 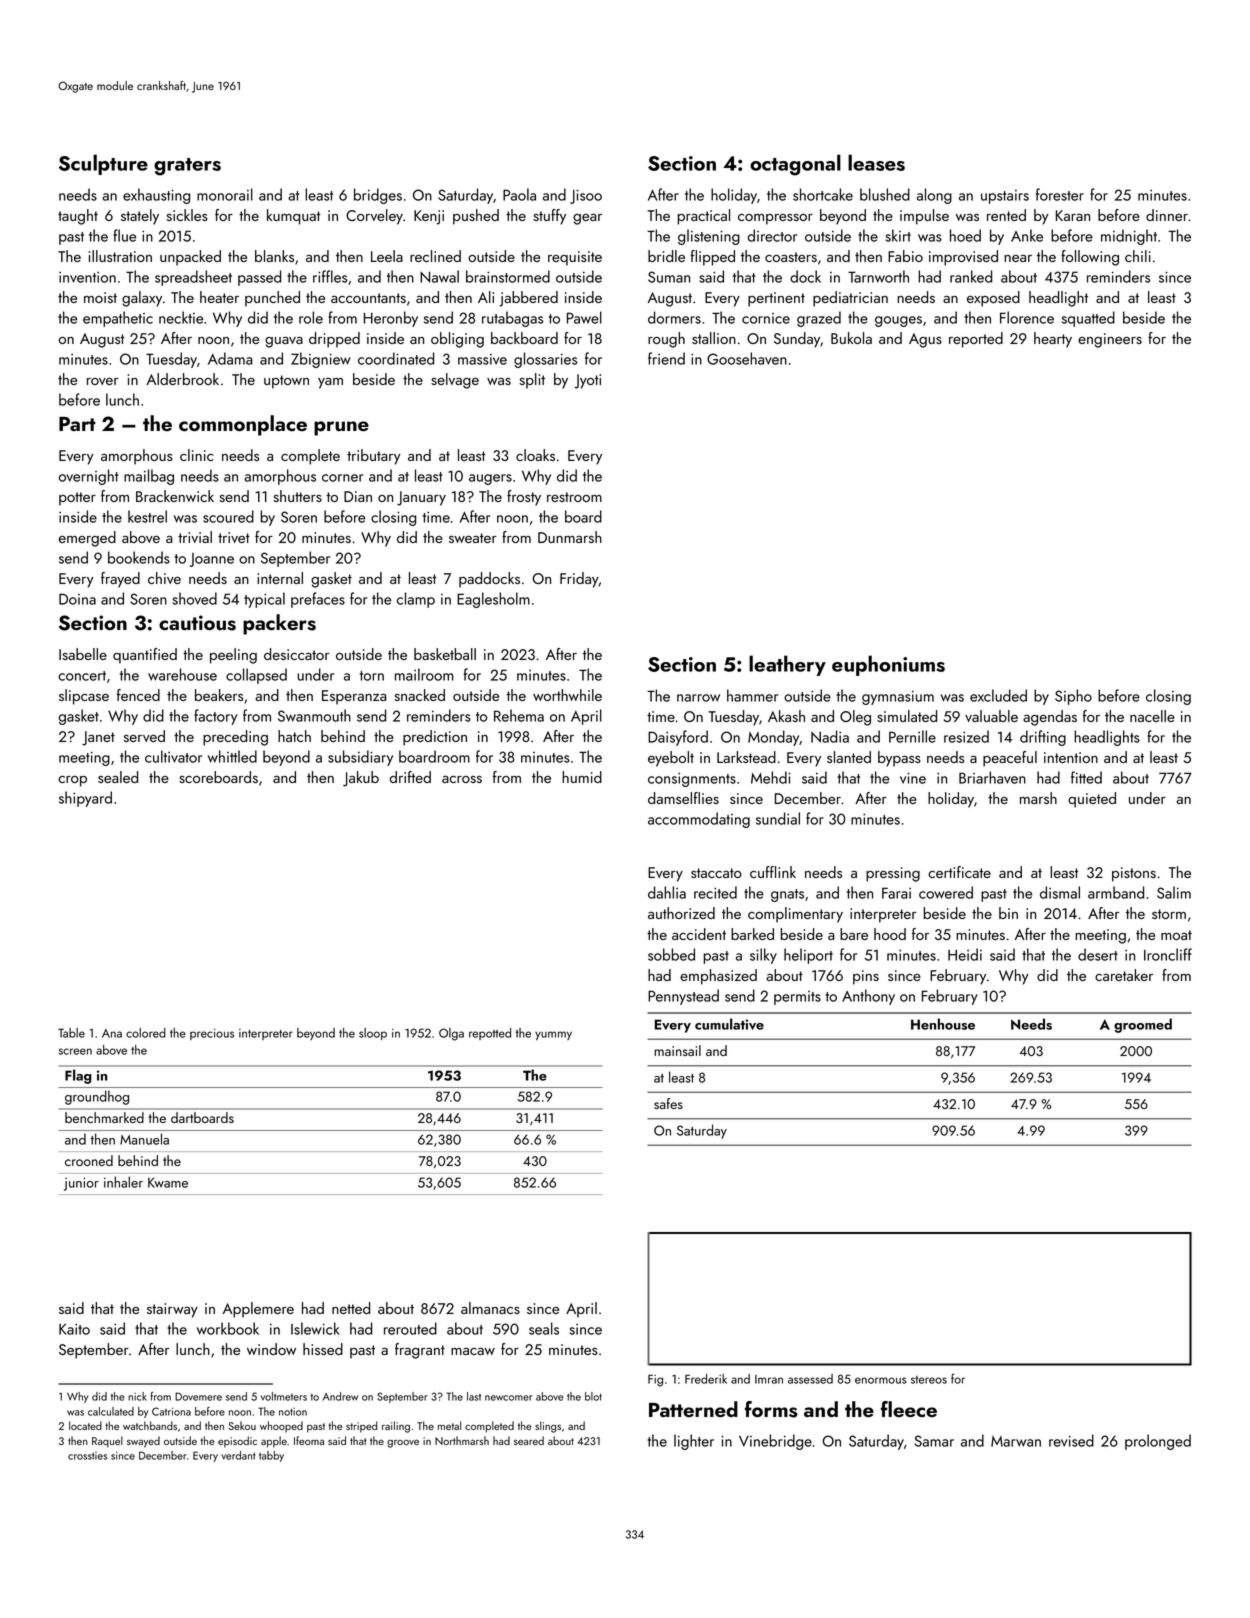 What do you see at coordinates (74, 1329) in the image?
I see `Kaito` at bounding box center [74, 1329].
